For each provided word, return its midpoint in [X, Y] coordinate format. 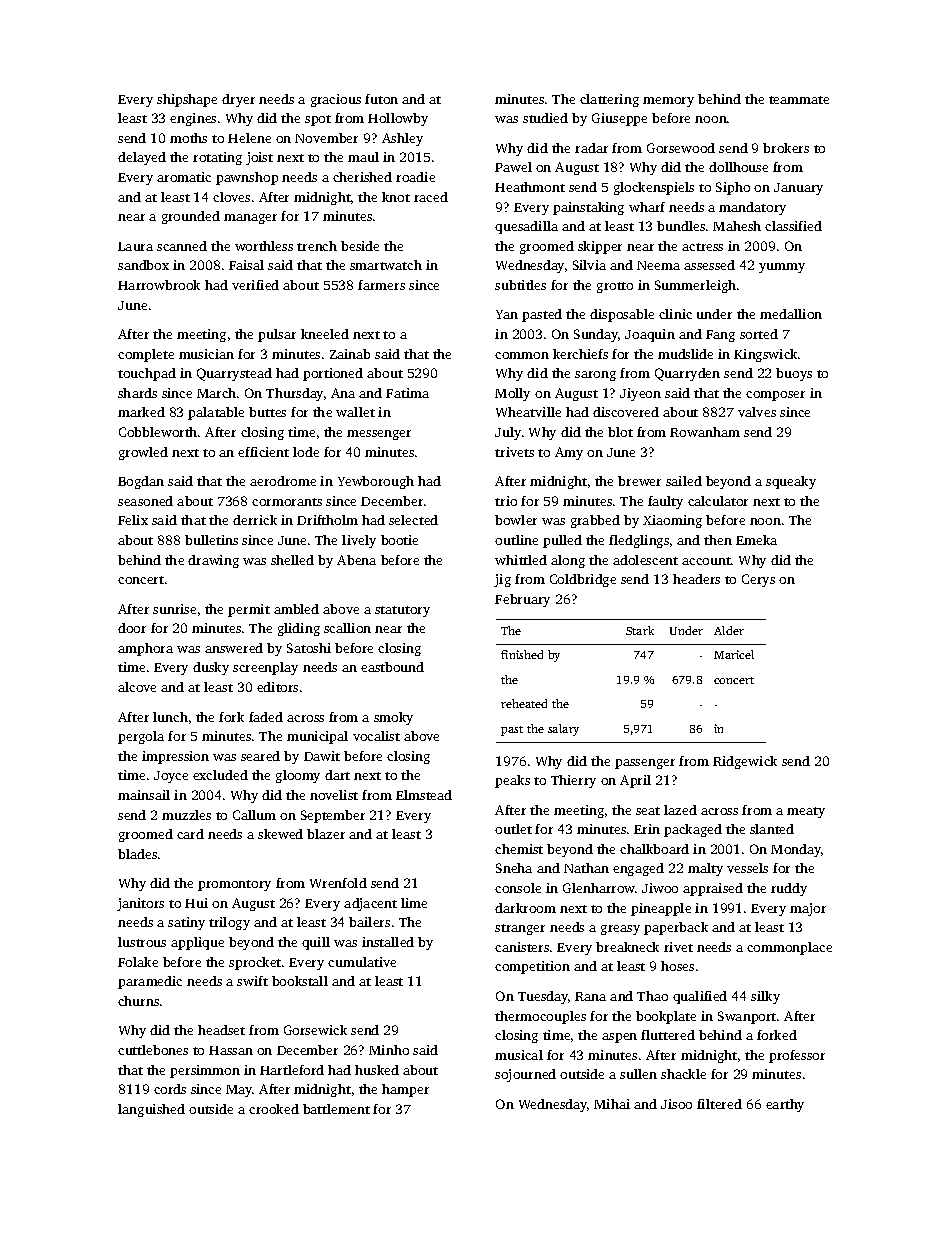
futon [381, 99]
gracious [336, 100]
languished [151, 1110]
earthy [785, 1105]
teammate [799, 100]
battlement [336, 1109]
